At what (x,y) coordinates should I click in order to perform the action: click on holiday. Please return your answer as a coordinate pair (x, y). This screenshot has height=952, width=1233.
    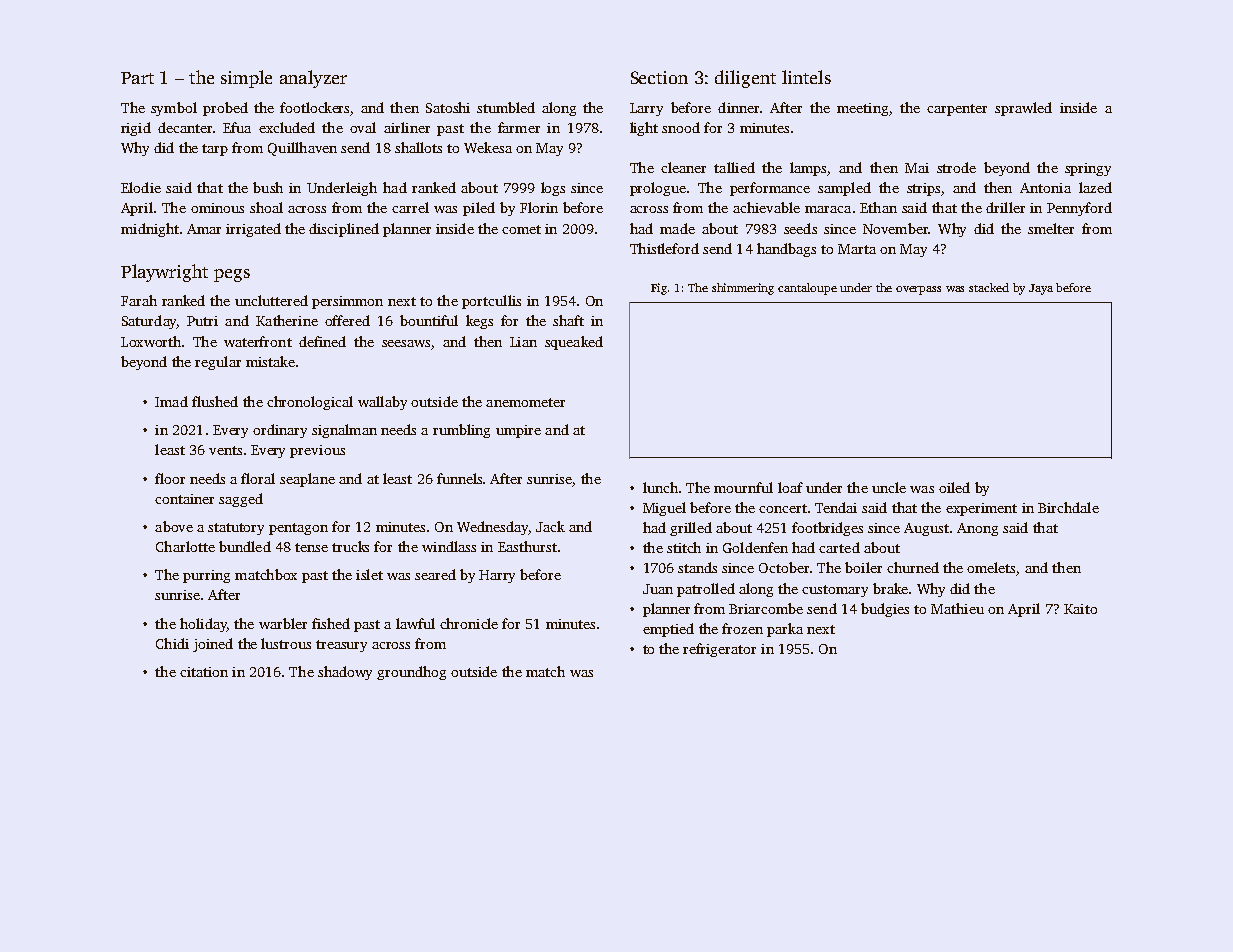
    Looking at the image, I should click on (203, 625).
